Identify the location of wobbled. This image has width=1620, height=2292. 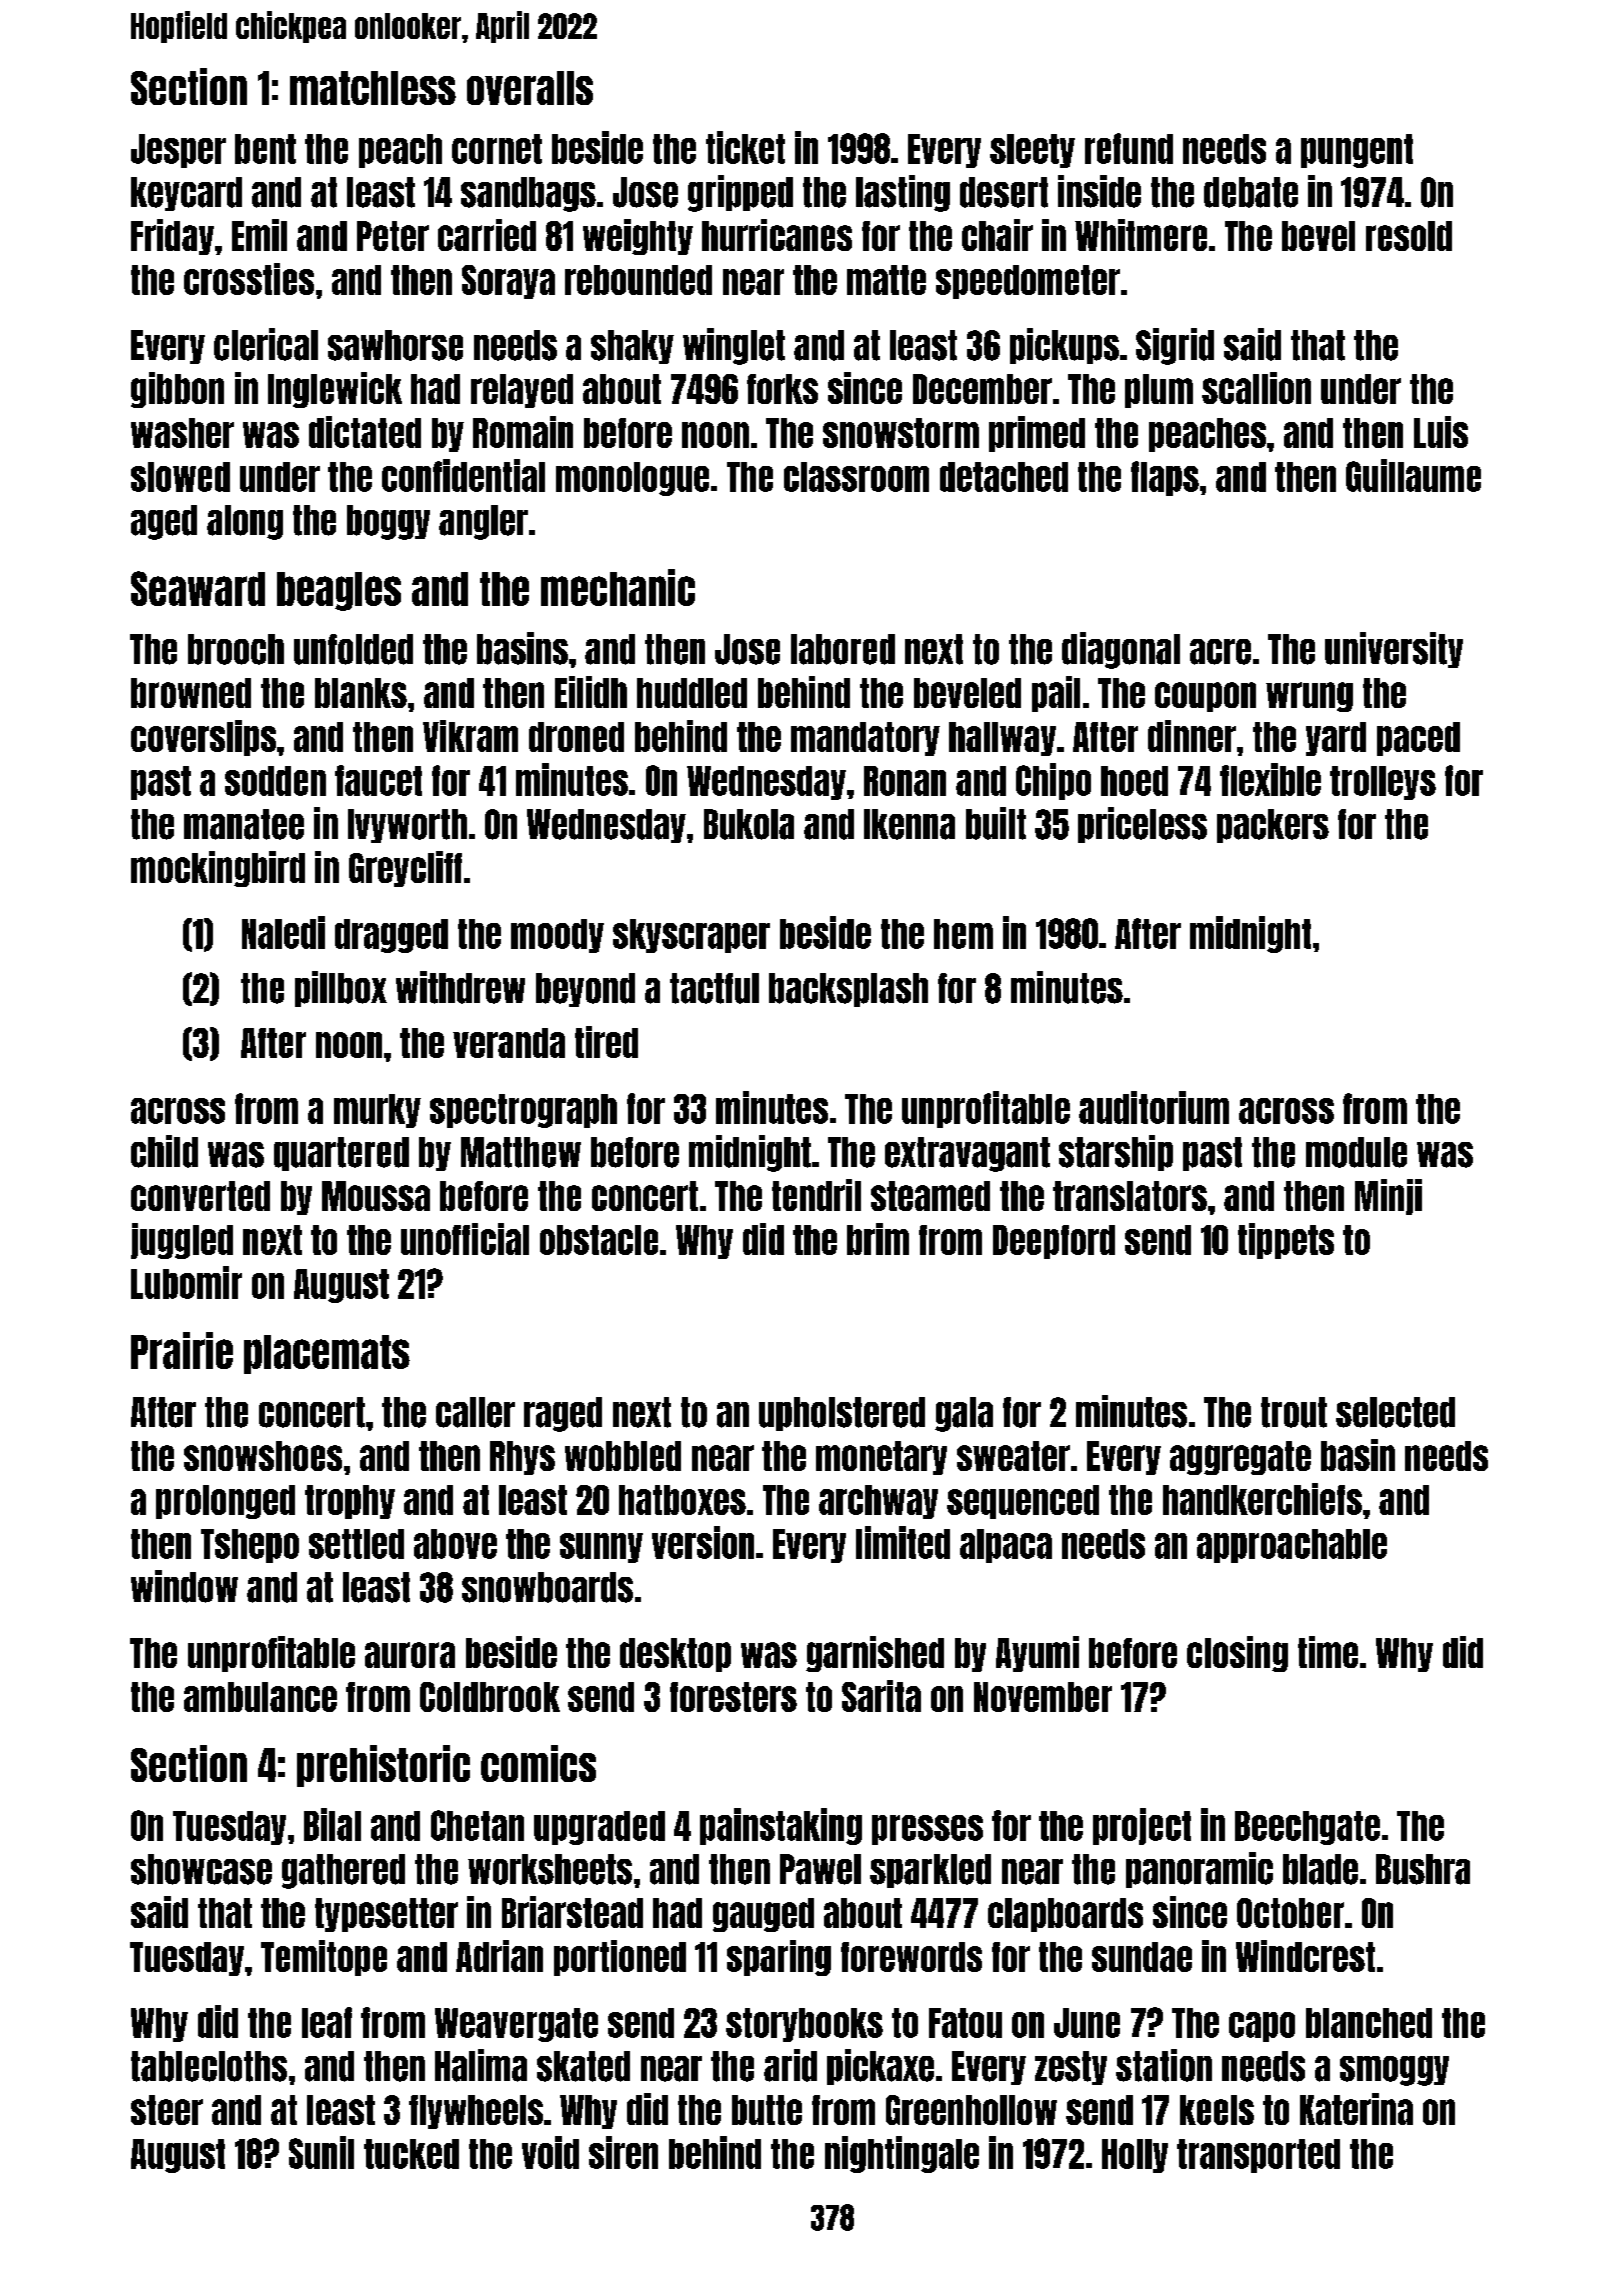
(623, 1456).
